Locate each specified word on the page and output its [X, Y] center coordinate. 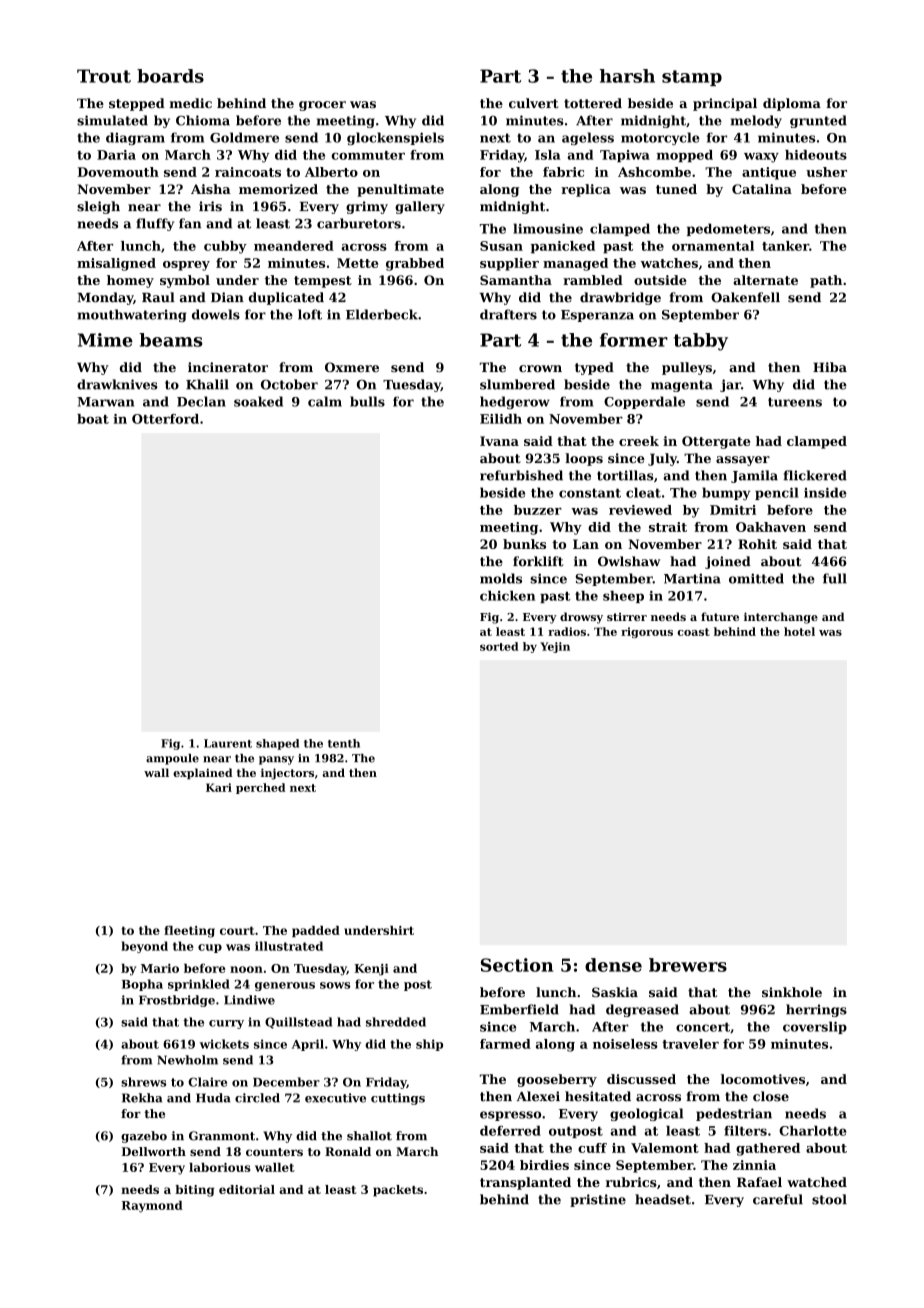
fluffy [155, 224]
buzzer [538, 510]
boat [93, 419]
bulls [367, 401]
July [662, 459]
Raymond [152, 1206]
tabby [701, 342]
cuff [592, 1148]
